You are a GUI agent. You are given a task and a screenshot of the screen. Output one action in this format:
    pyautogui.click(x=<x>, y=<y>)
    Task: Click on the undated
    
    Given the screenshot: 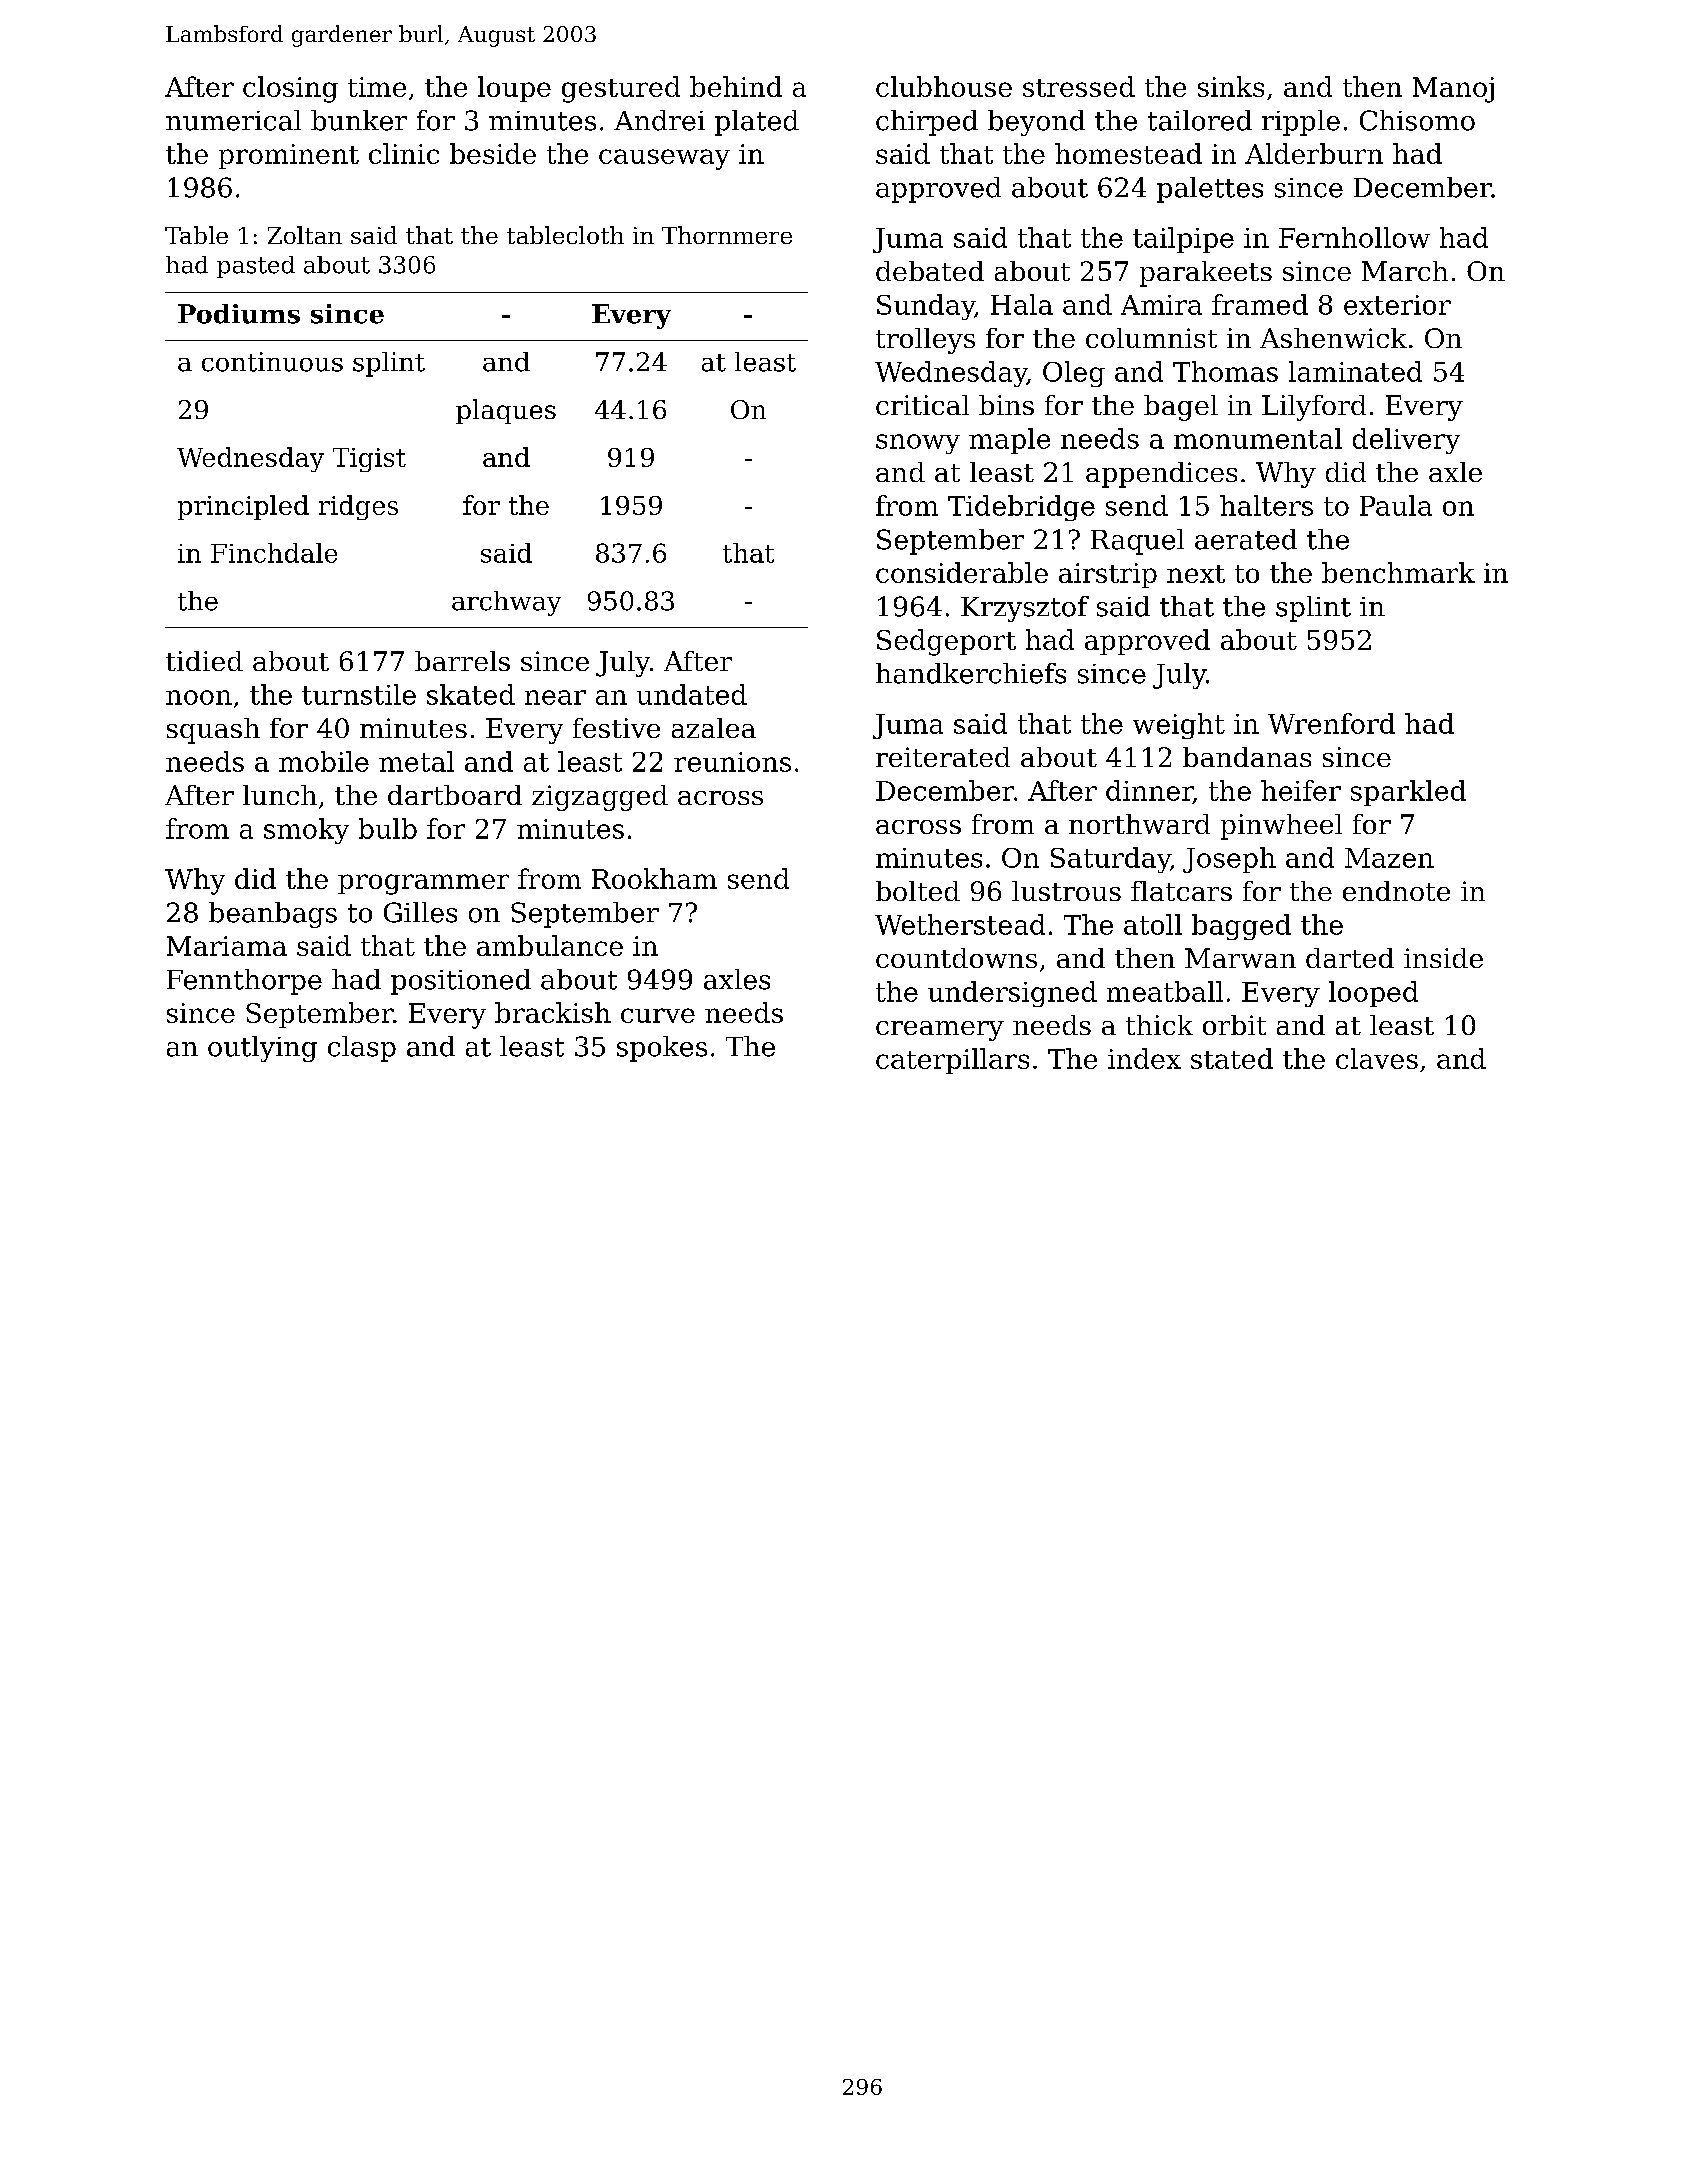 What is the action you would take?
    pyautogui.click(x=692, y=694)
